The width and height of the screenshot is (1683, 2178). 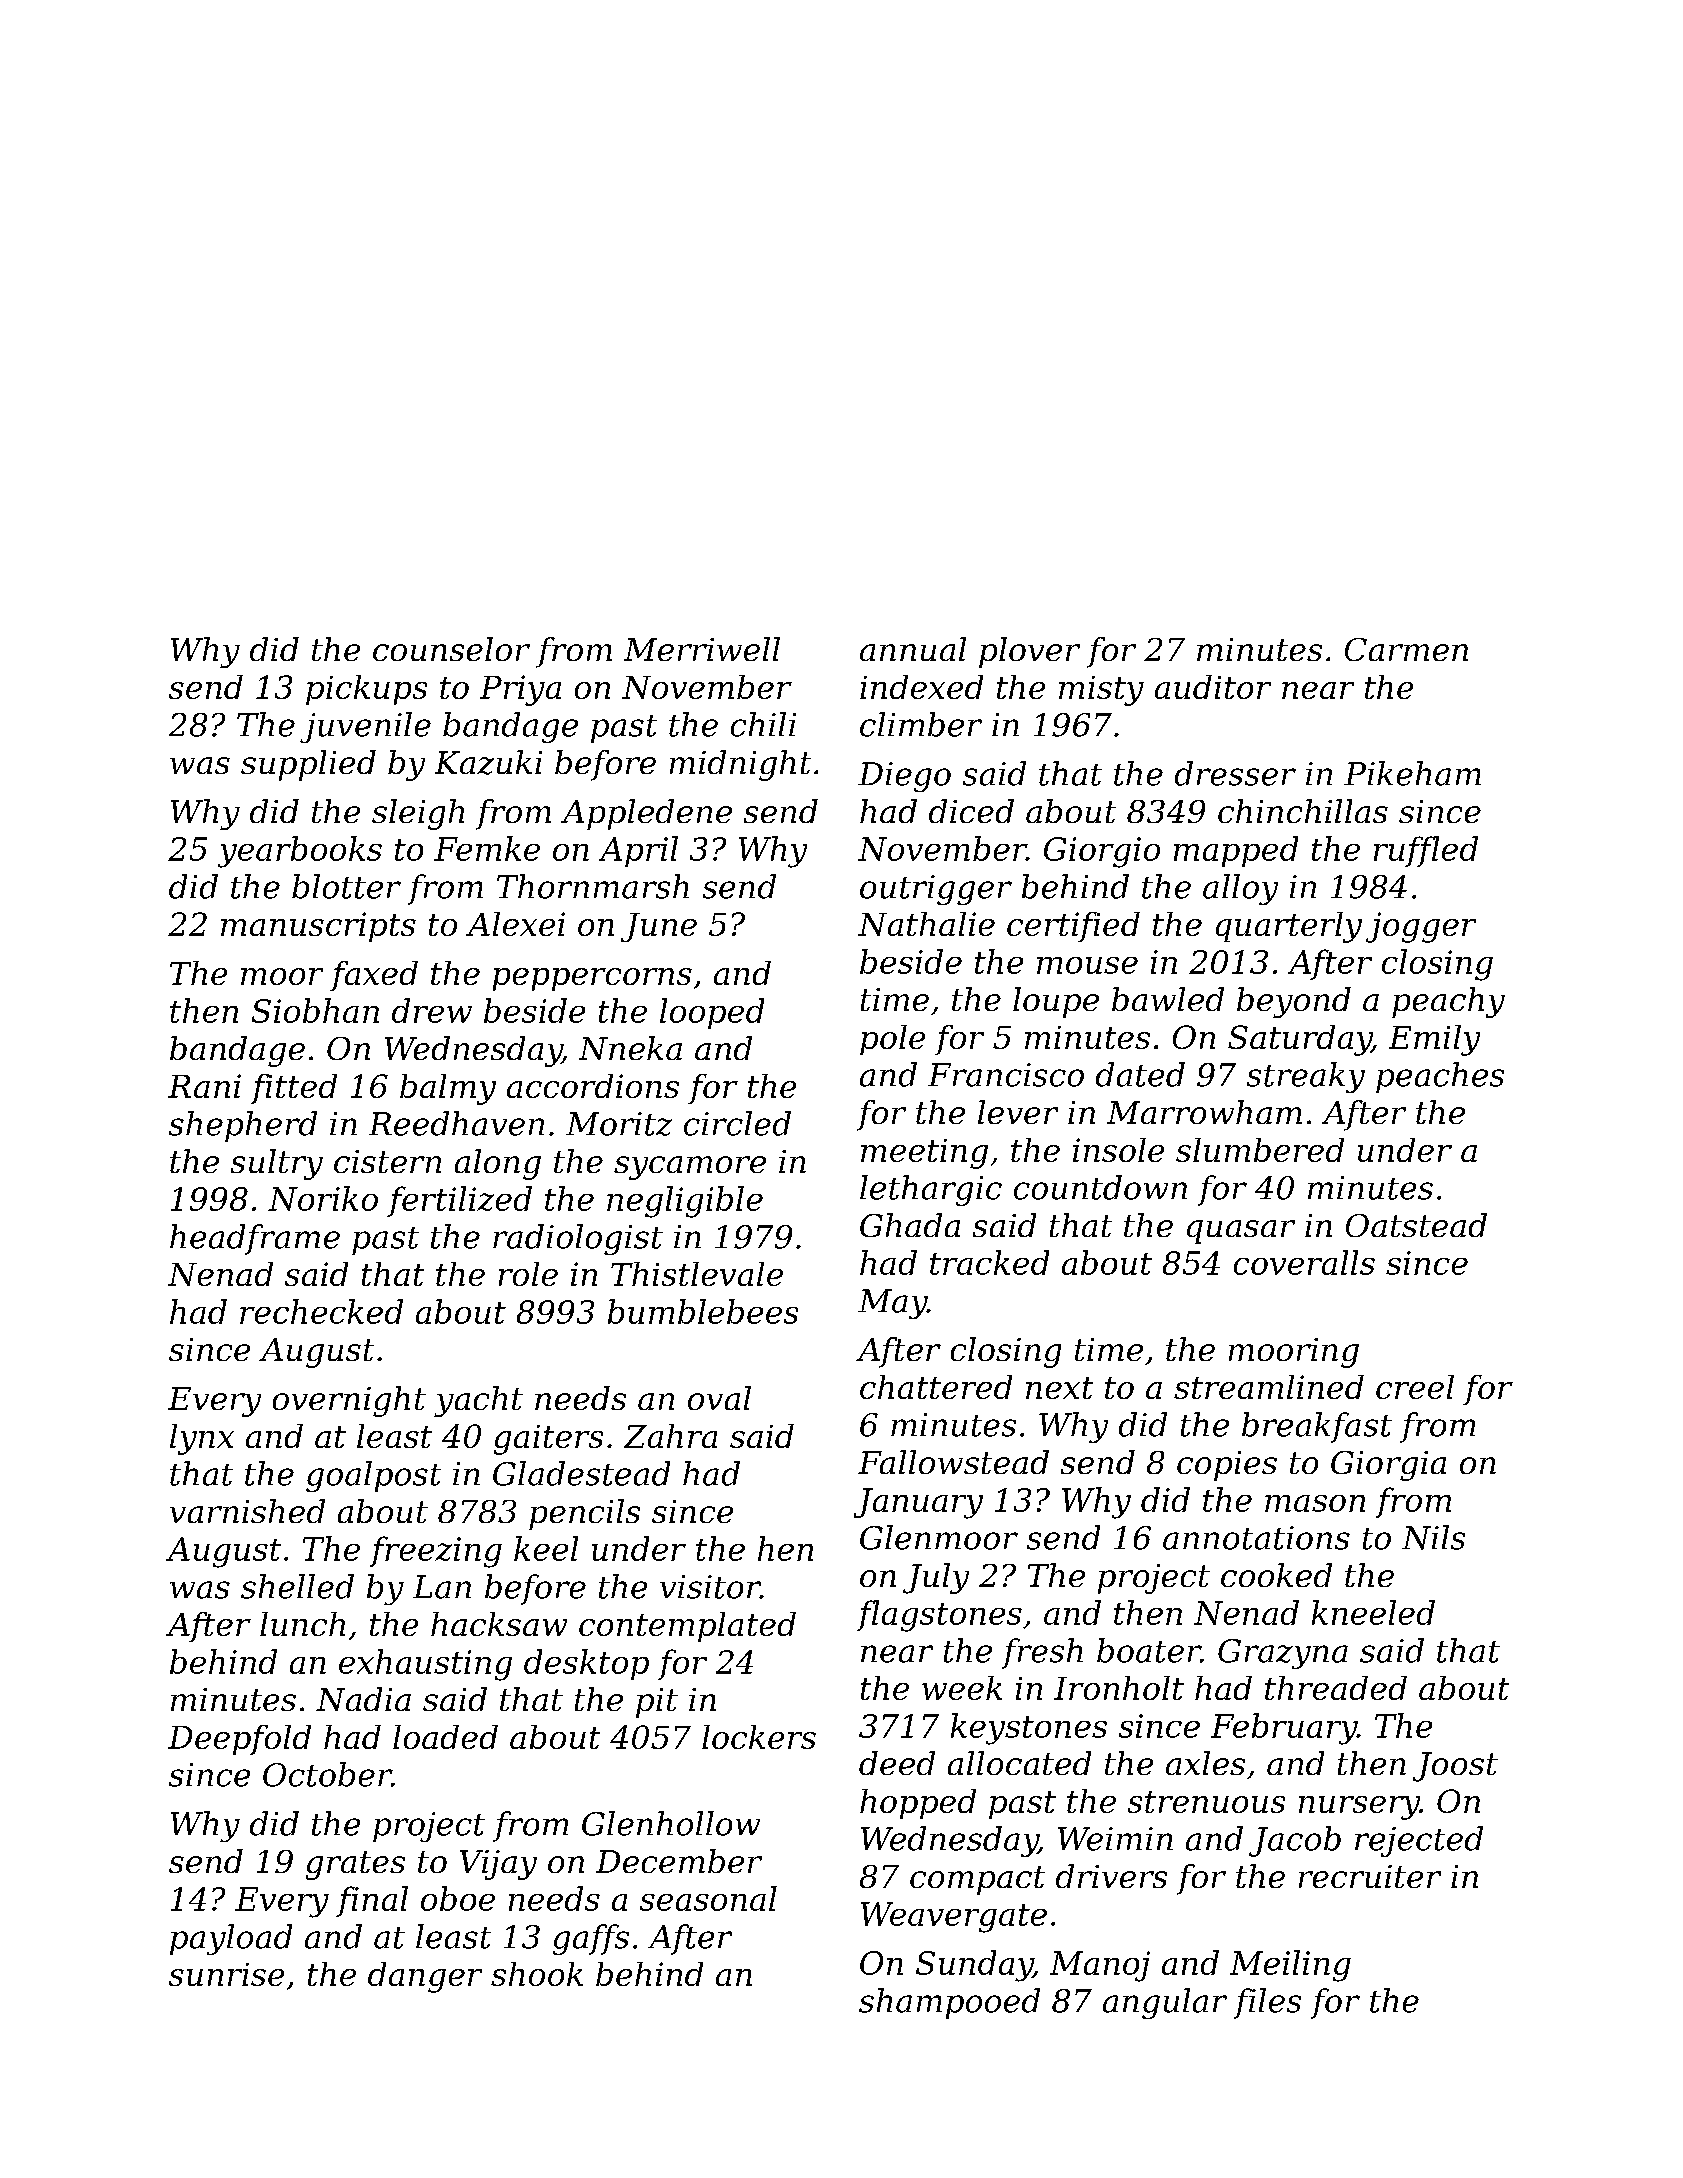 What do you see at coordinates (1240, 889) in the screenshot?
I see `alloy` at bounding box center [1240, 889].
